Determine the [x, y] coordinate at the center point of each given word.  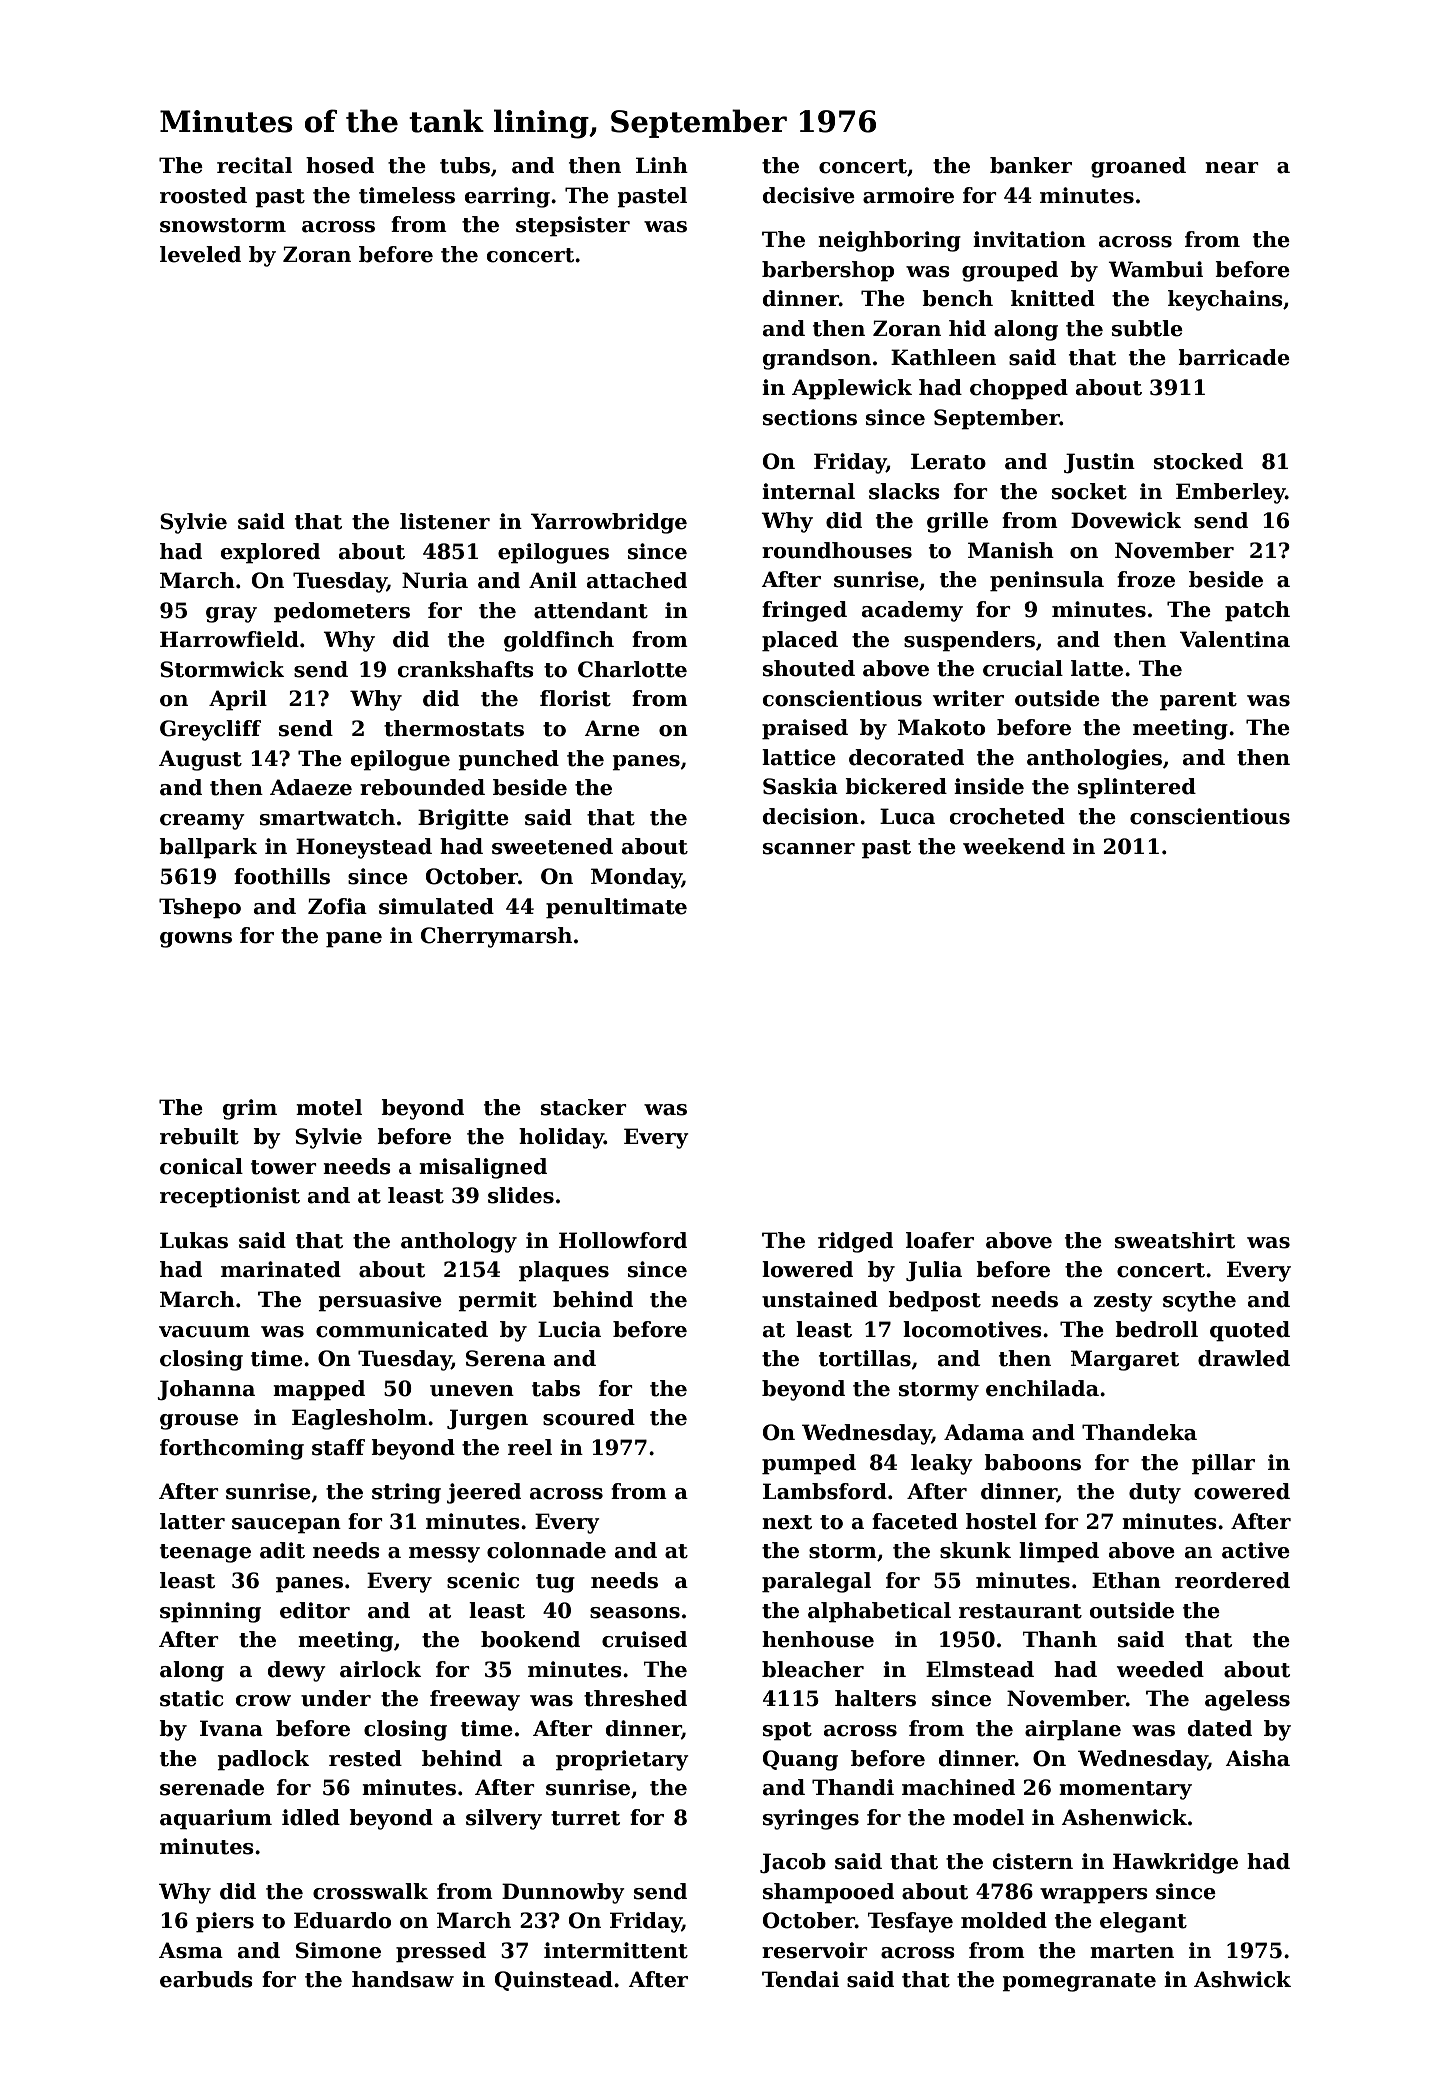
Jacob [793, 1863]
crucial [1023, 668]
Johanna [206, 1390]
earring [507, 197]
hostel [1001, 1521]
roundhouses [837, 550]
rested [365, 1758]
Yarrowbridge [609, 523]
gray [231, 615]
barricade [1234, 357]
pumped [809, 1464]
